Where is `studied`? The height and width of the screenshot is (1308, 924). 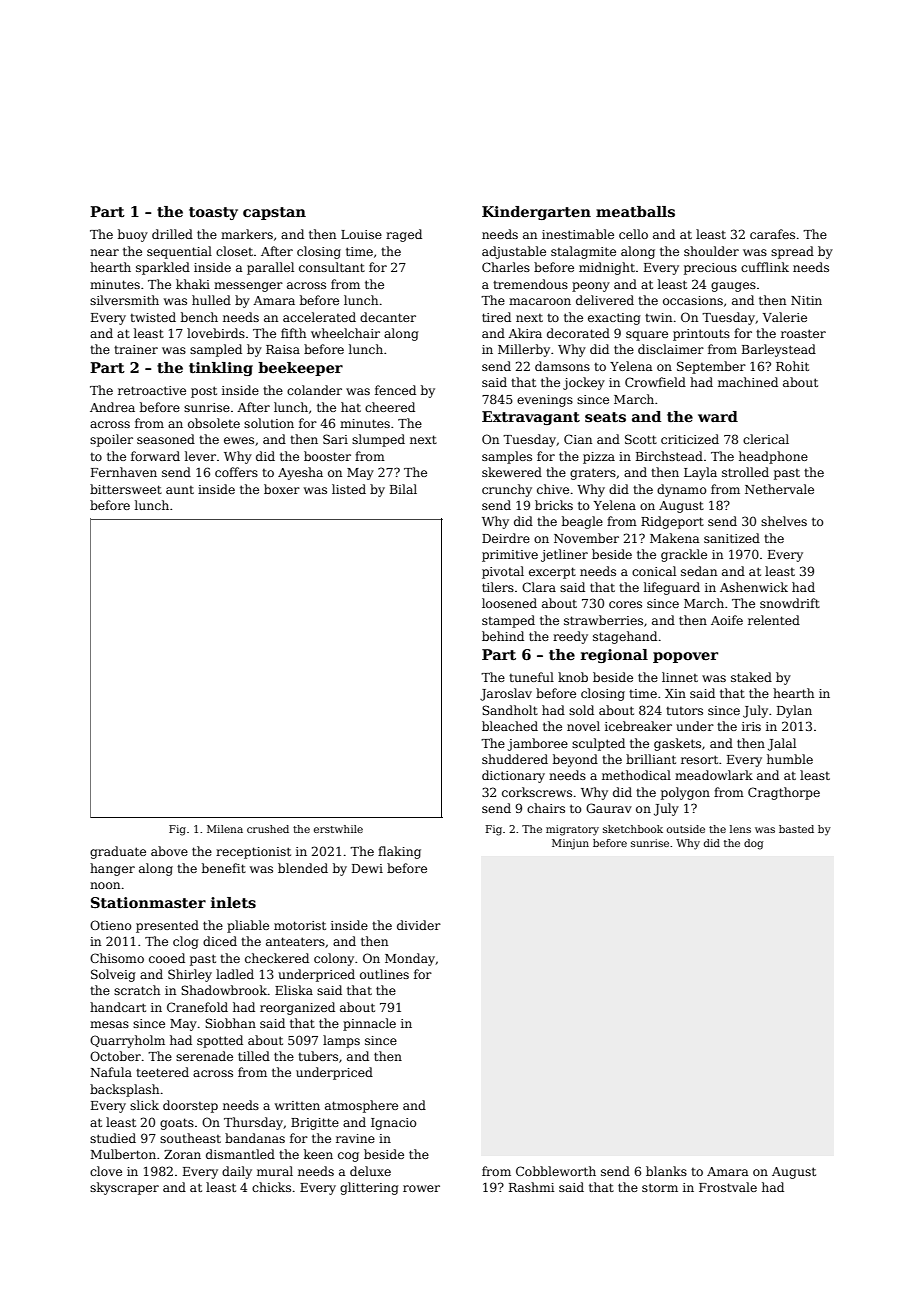 studied is located at coordinates (113, 1138).
